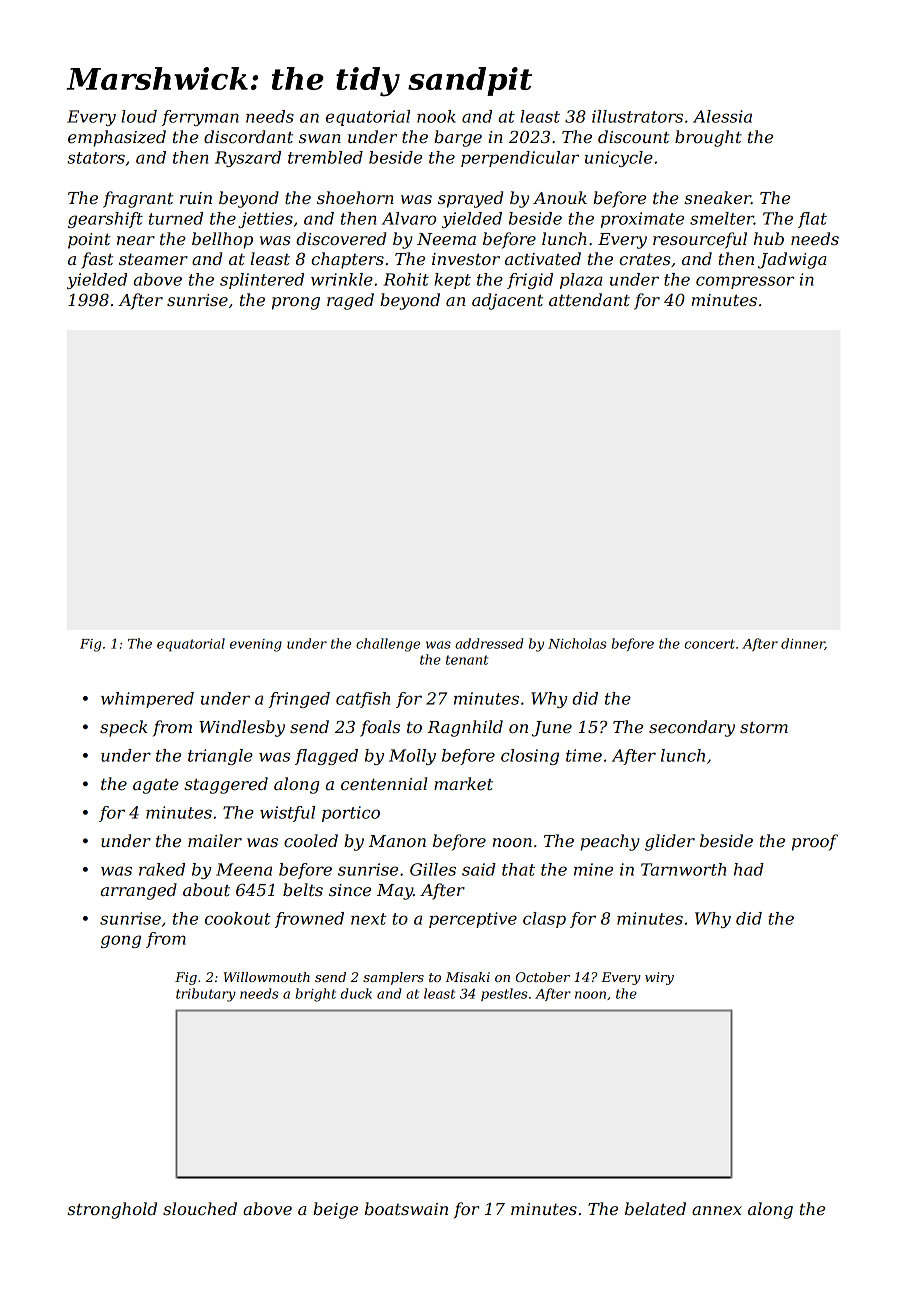  What do you see at coordinates (368, 919) in the document?
I see `next` at bounding box center [368, 919].
